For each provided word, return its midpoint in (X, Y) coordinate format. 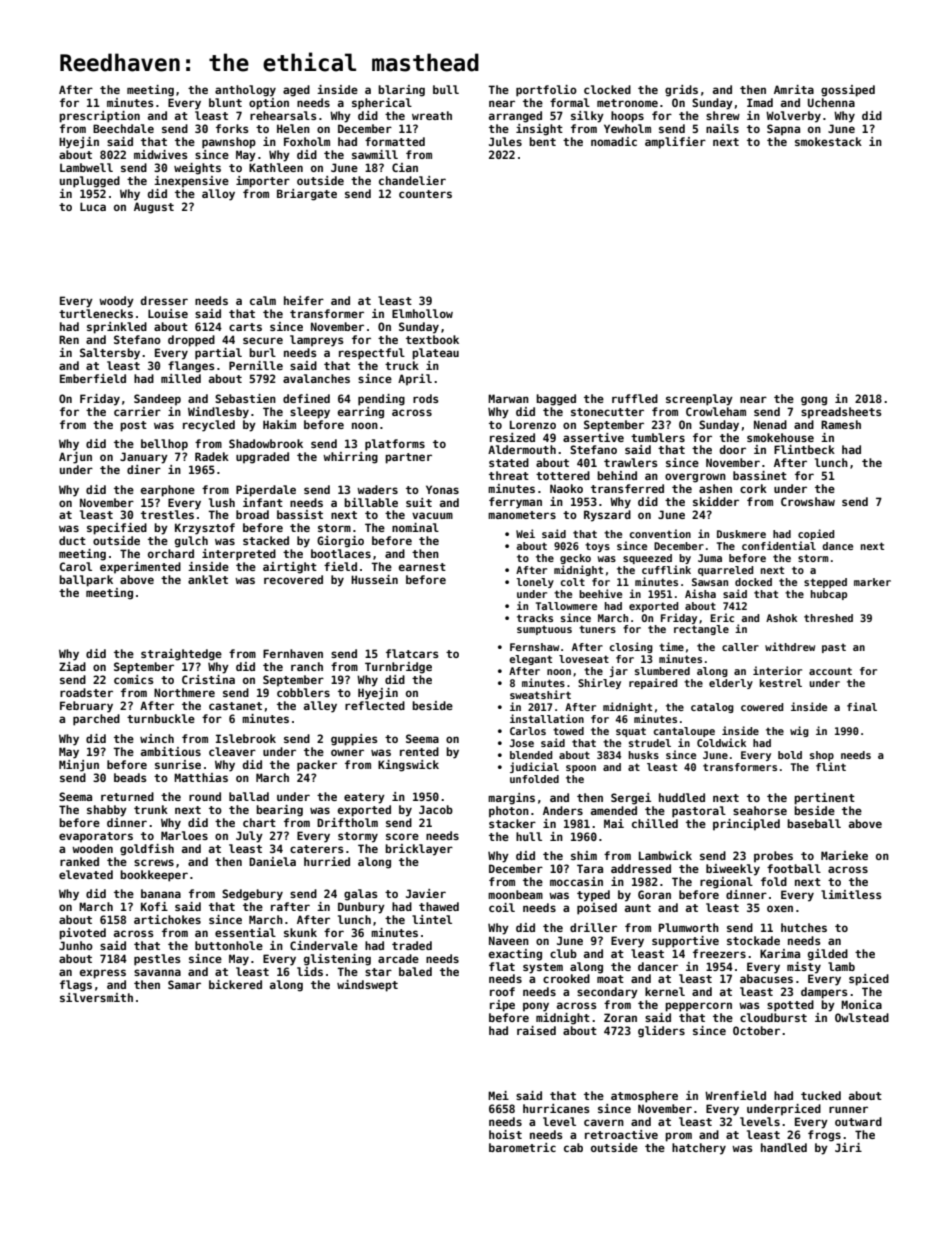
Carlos (528, 731)
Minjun (79, 766)
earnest (422, 567)
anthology (245, 91)
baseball (814, 823)
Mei (498, 1095)
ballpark (86, 581)
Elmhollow (422, 313)
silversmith (96, 997)
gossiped (848, 91)
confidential (779, 545)
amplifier (675, 143)
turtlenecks (96, 313)
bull (446, 89)
